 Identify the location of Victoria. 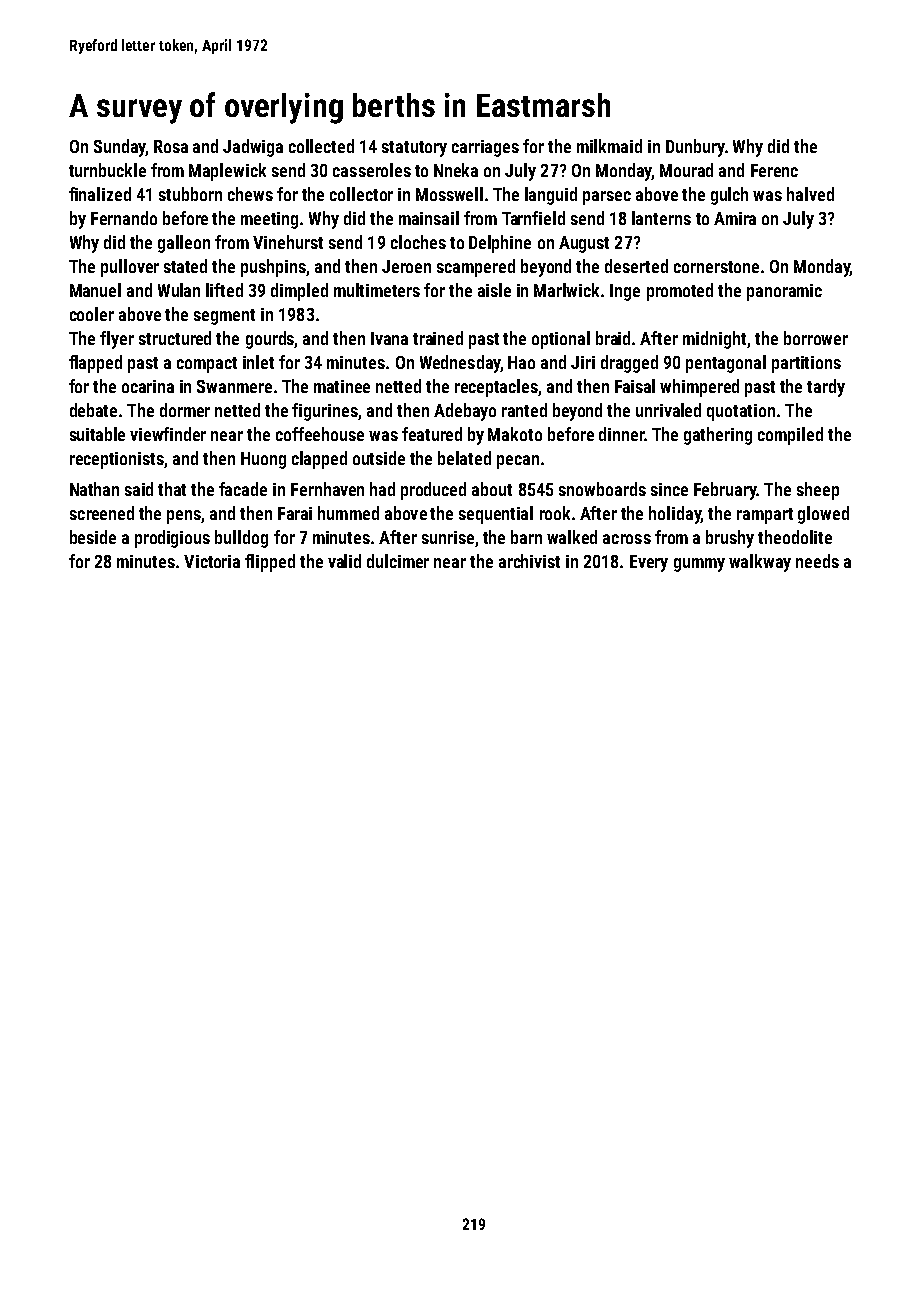
(212, 561).
